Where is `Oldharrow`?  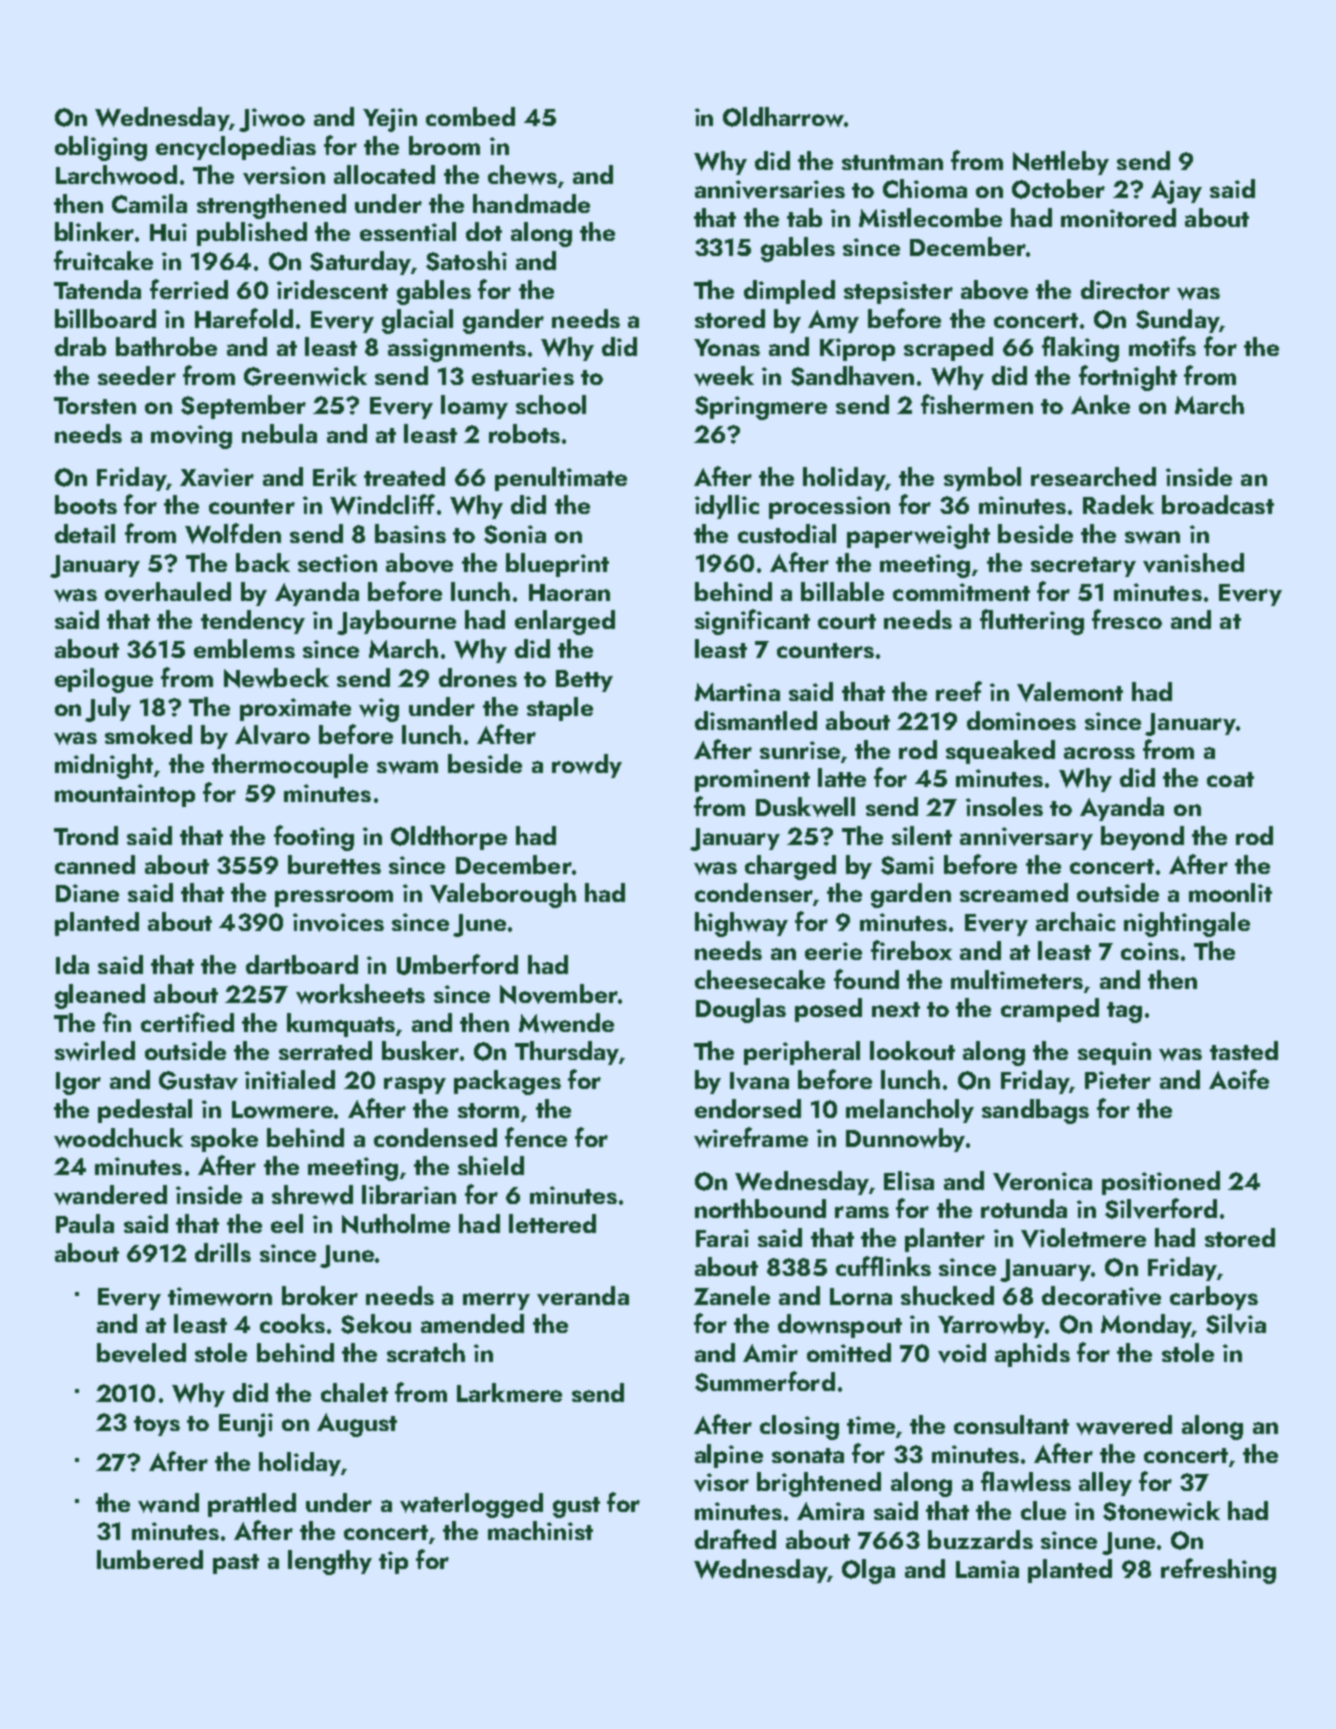 Oldharrow is located at coordinates (783, 117).
